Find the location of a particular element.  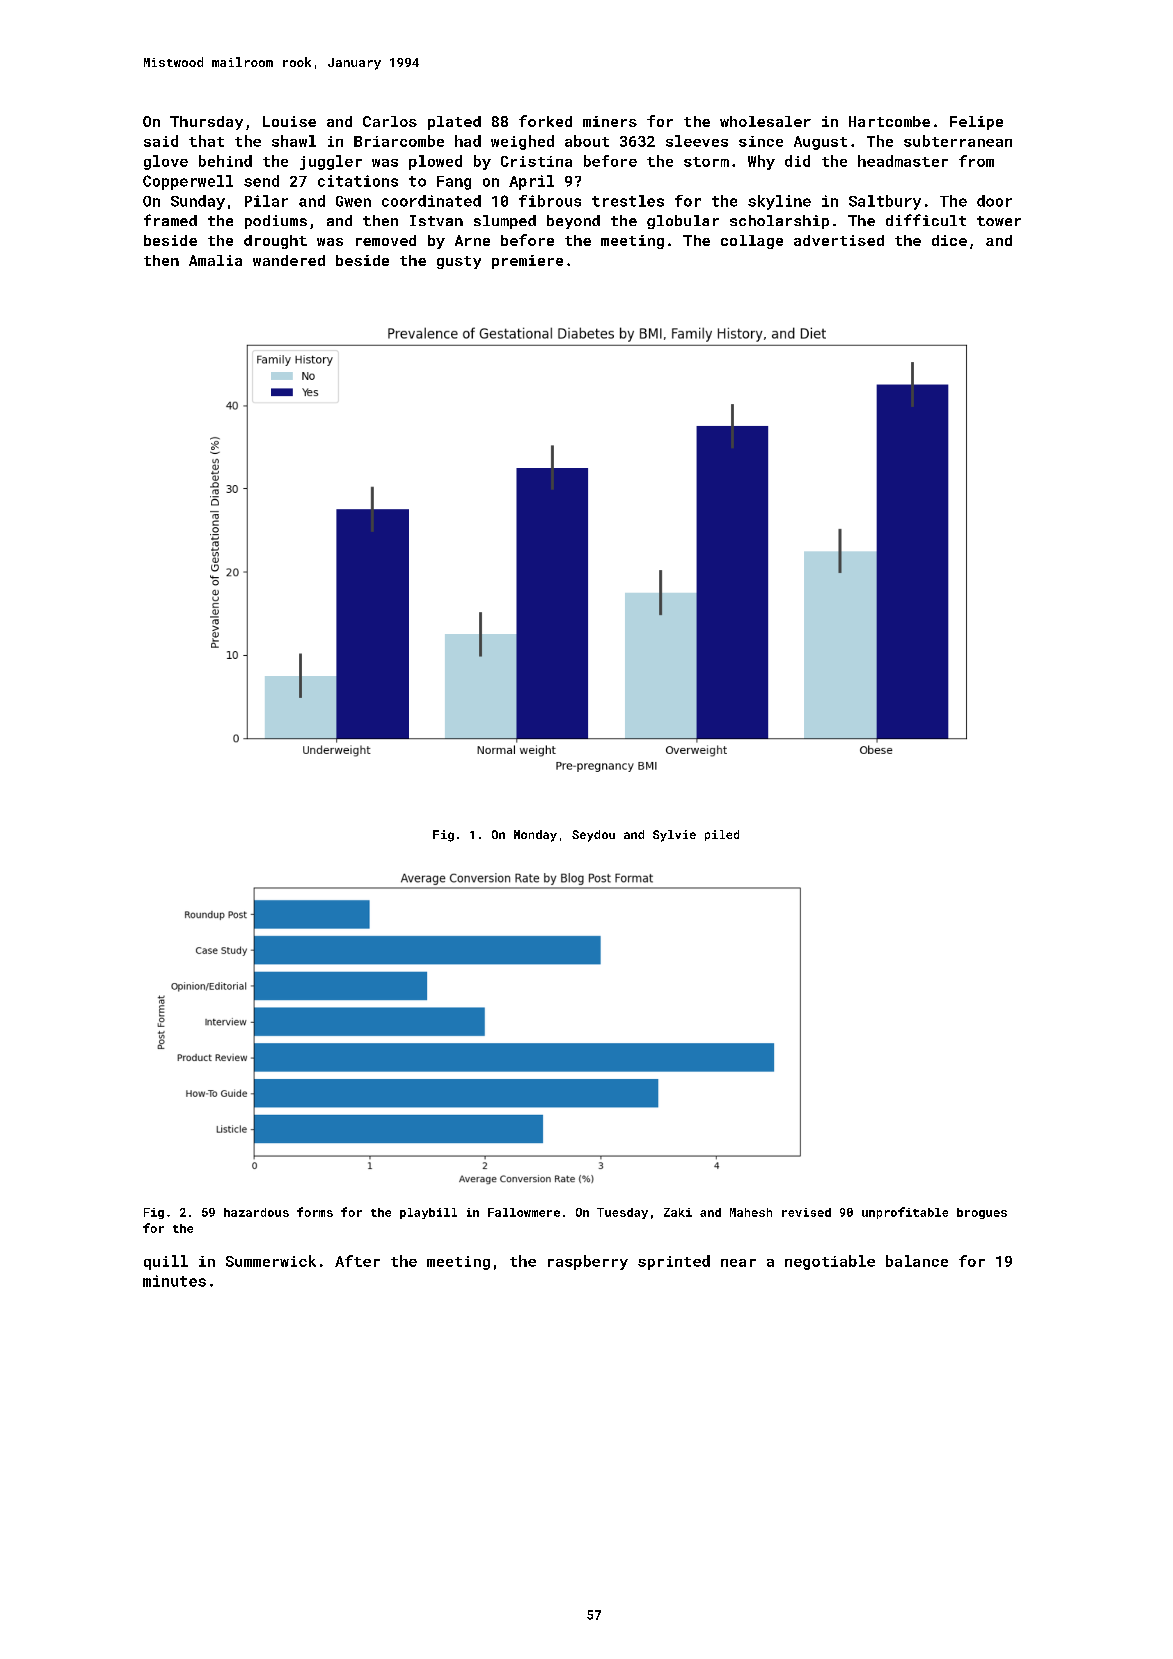

piled is located at coordinates (722, 835).
